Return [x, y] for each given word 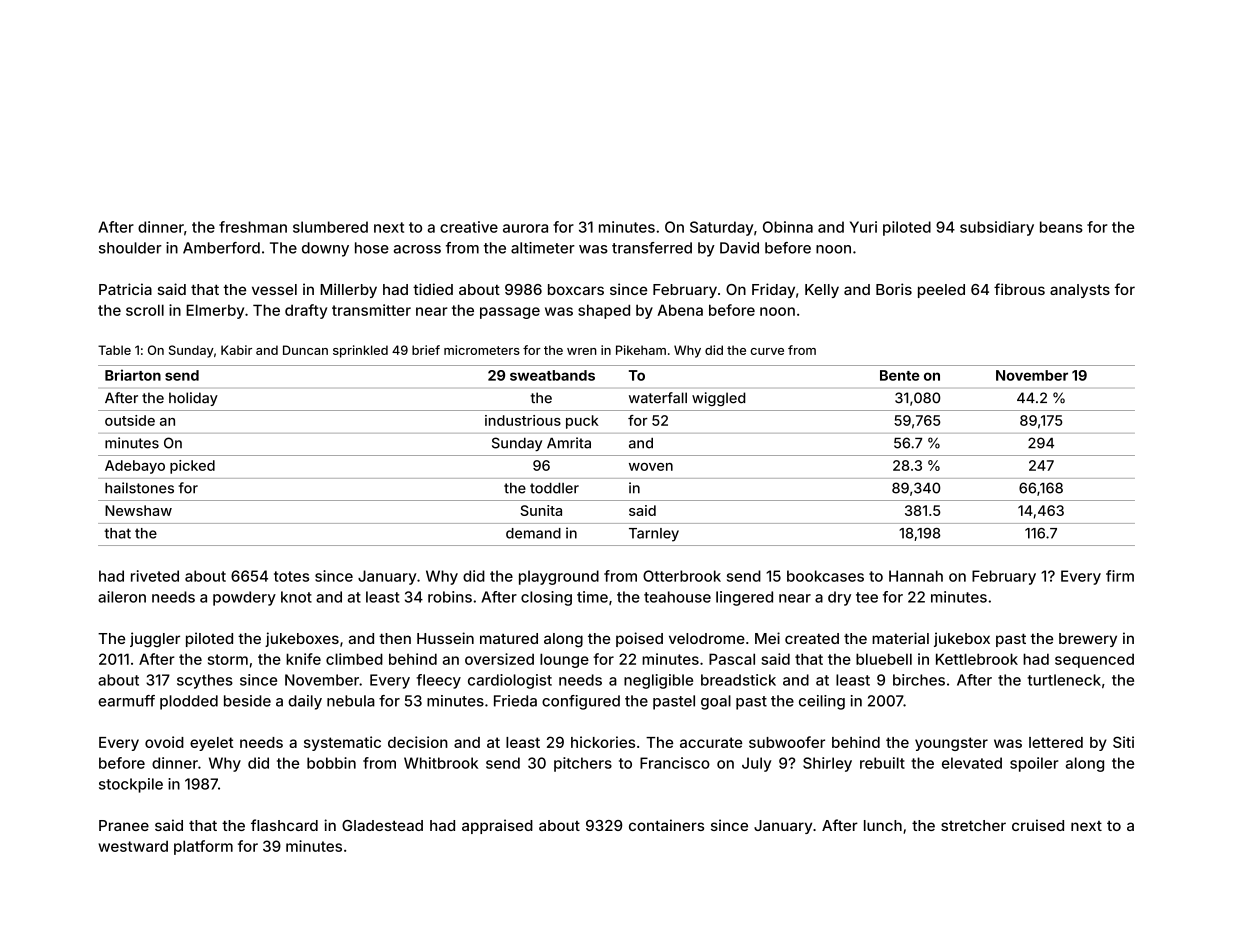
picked [192, 467]
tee [867, 597]
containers [666, 825]
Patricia [125, 289]
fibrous [1019, 289]
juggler [155, 640]
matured [509, 638]
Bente [900, 375]
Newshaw [138, 510]
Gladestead [382, 825]
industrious [523, 420]
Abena [680, 310]
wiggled [718, 399]
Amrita [569, 443]
